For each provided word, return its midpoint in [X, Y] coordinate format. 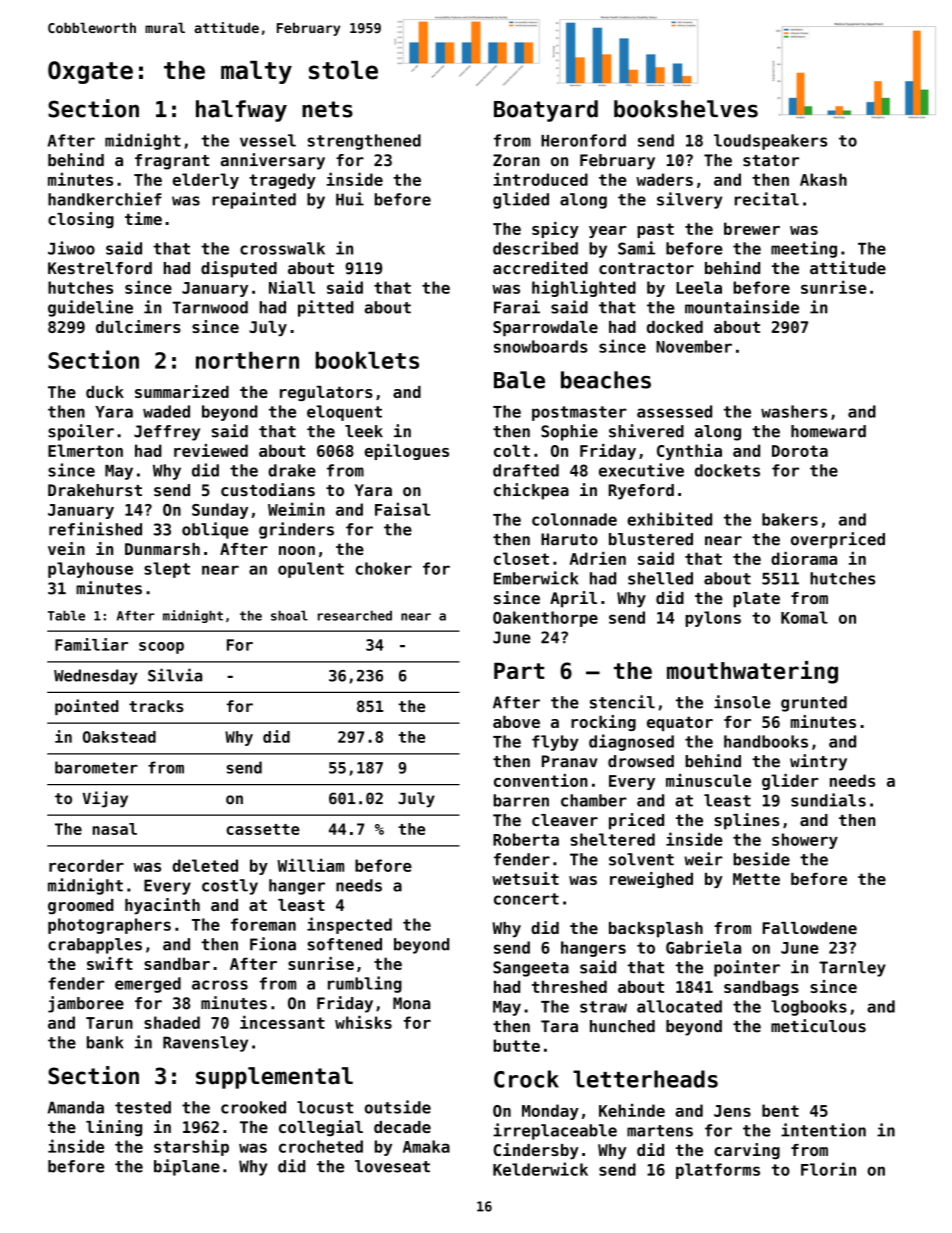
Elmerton [85, 450]
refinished [95, 529]
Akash [823, 179]
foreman [263, 924]
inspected [349, 925]
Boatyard [546, 111]
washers [794, 411]
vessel [268, 140]
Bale [519, 380]
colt [512, 450]
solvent [641, 859]
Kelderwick [540, 1169]
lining [114, 1128]
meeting [804, 249]
